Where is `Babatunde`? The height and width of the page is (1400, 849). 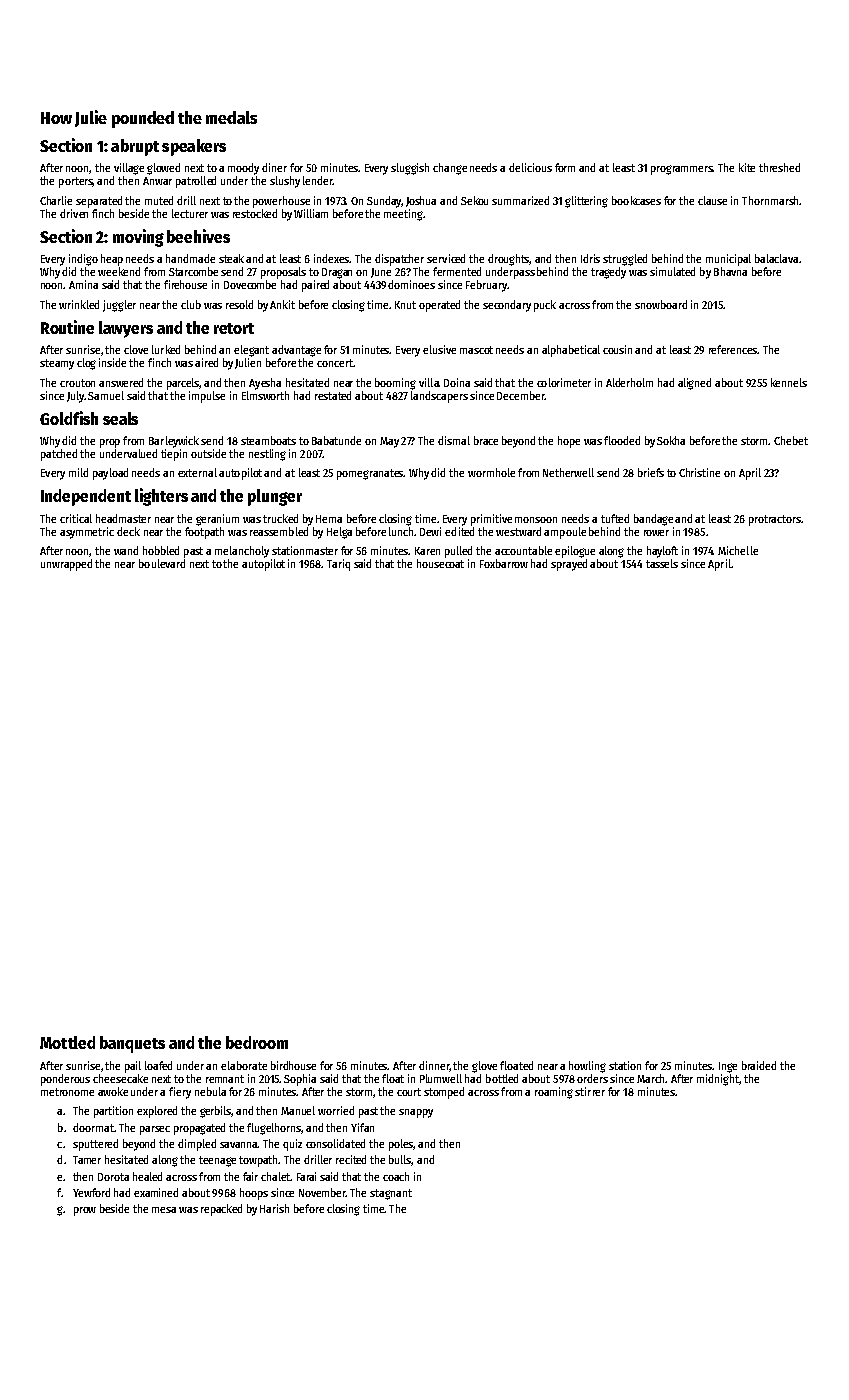 Babatunde is located at coordinates (336, 440).
